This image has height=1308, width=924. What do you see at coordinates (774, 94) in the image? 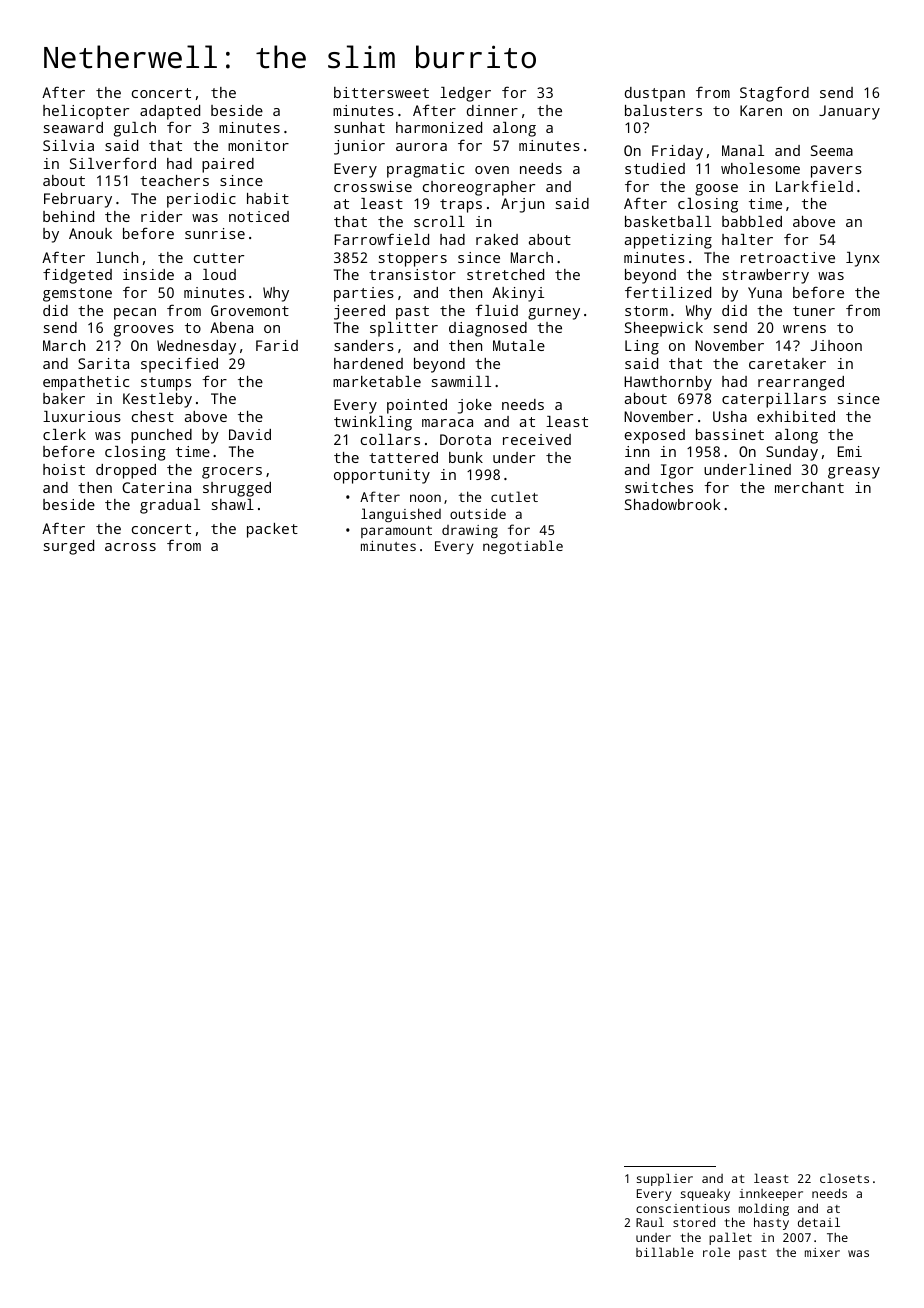
I see `Stagford` at bounding box center [774, 94].
